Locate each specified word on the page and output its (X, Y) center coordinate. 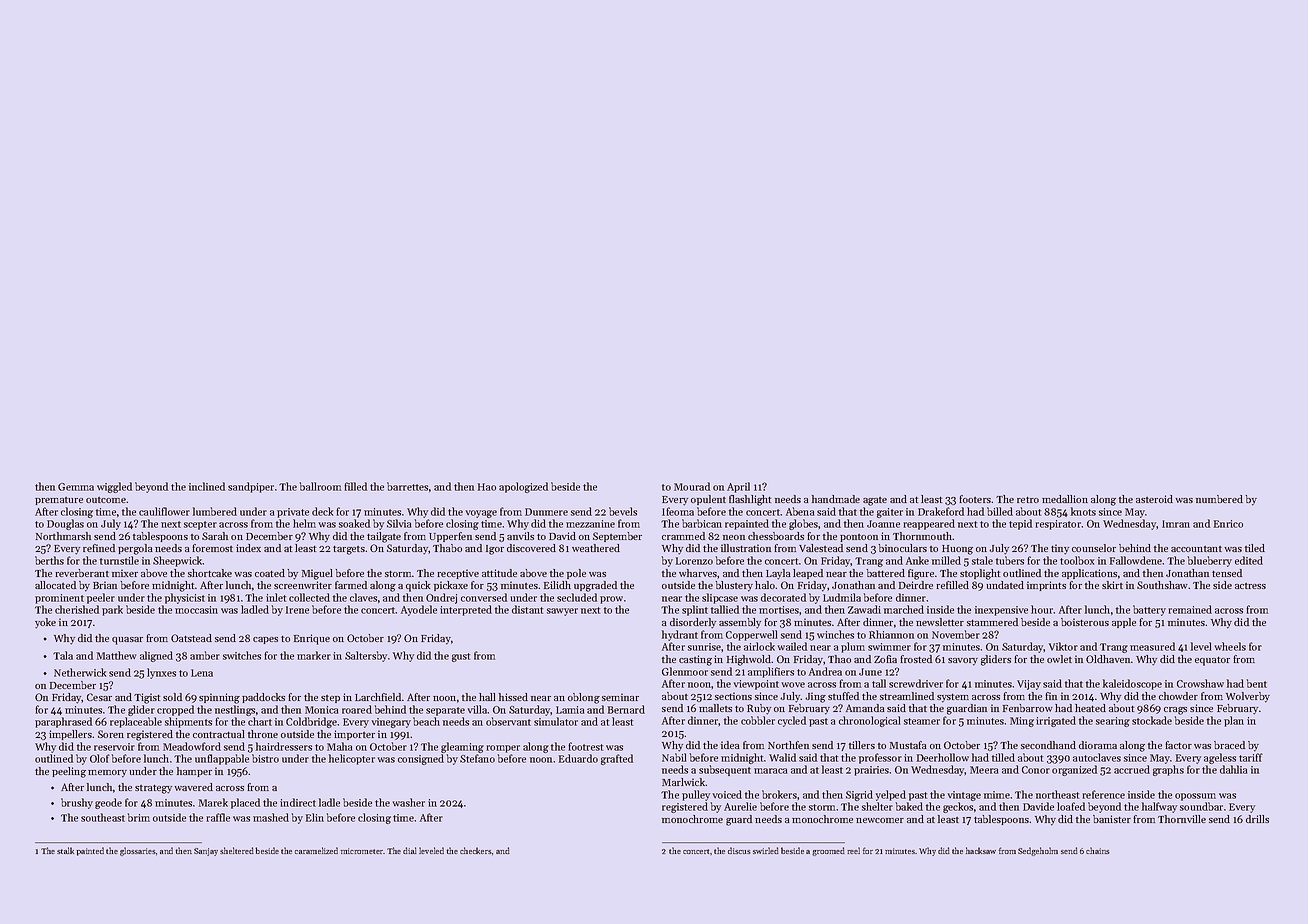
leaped (808, 574)
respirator (1059, 525)
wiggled (114, 487)
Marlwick (684, 782)
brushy (77, 803)
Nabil (674, 757)
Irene (297, 610)
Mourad (692, 486)
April (738, 487)
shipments (188, 722)
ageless (1220, 758)
